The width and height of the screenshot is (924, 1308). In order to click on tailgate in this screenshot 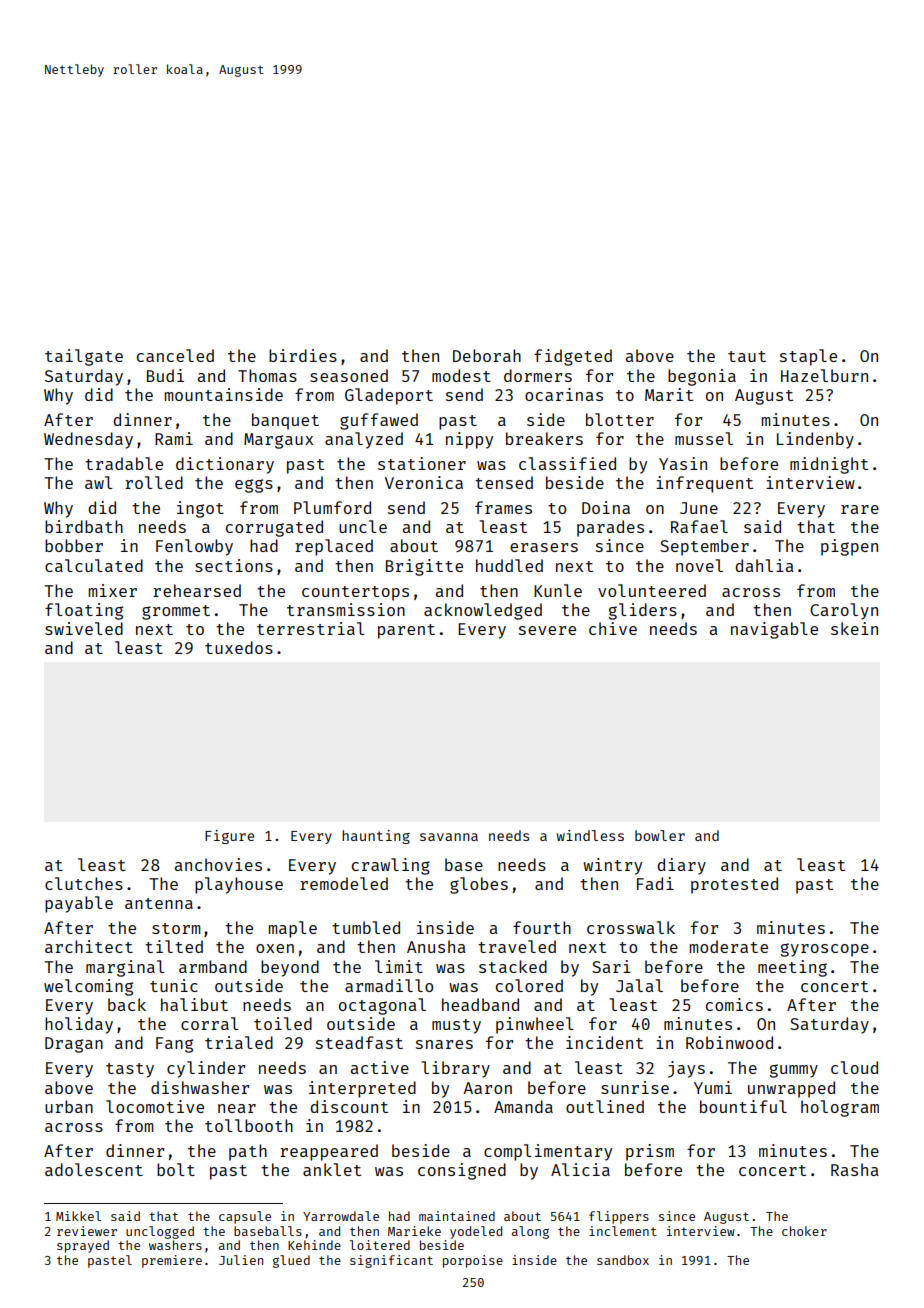, I will do `click(84, 357)`.
